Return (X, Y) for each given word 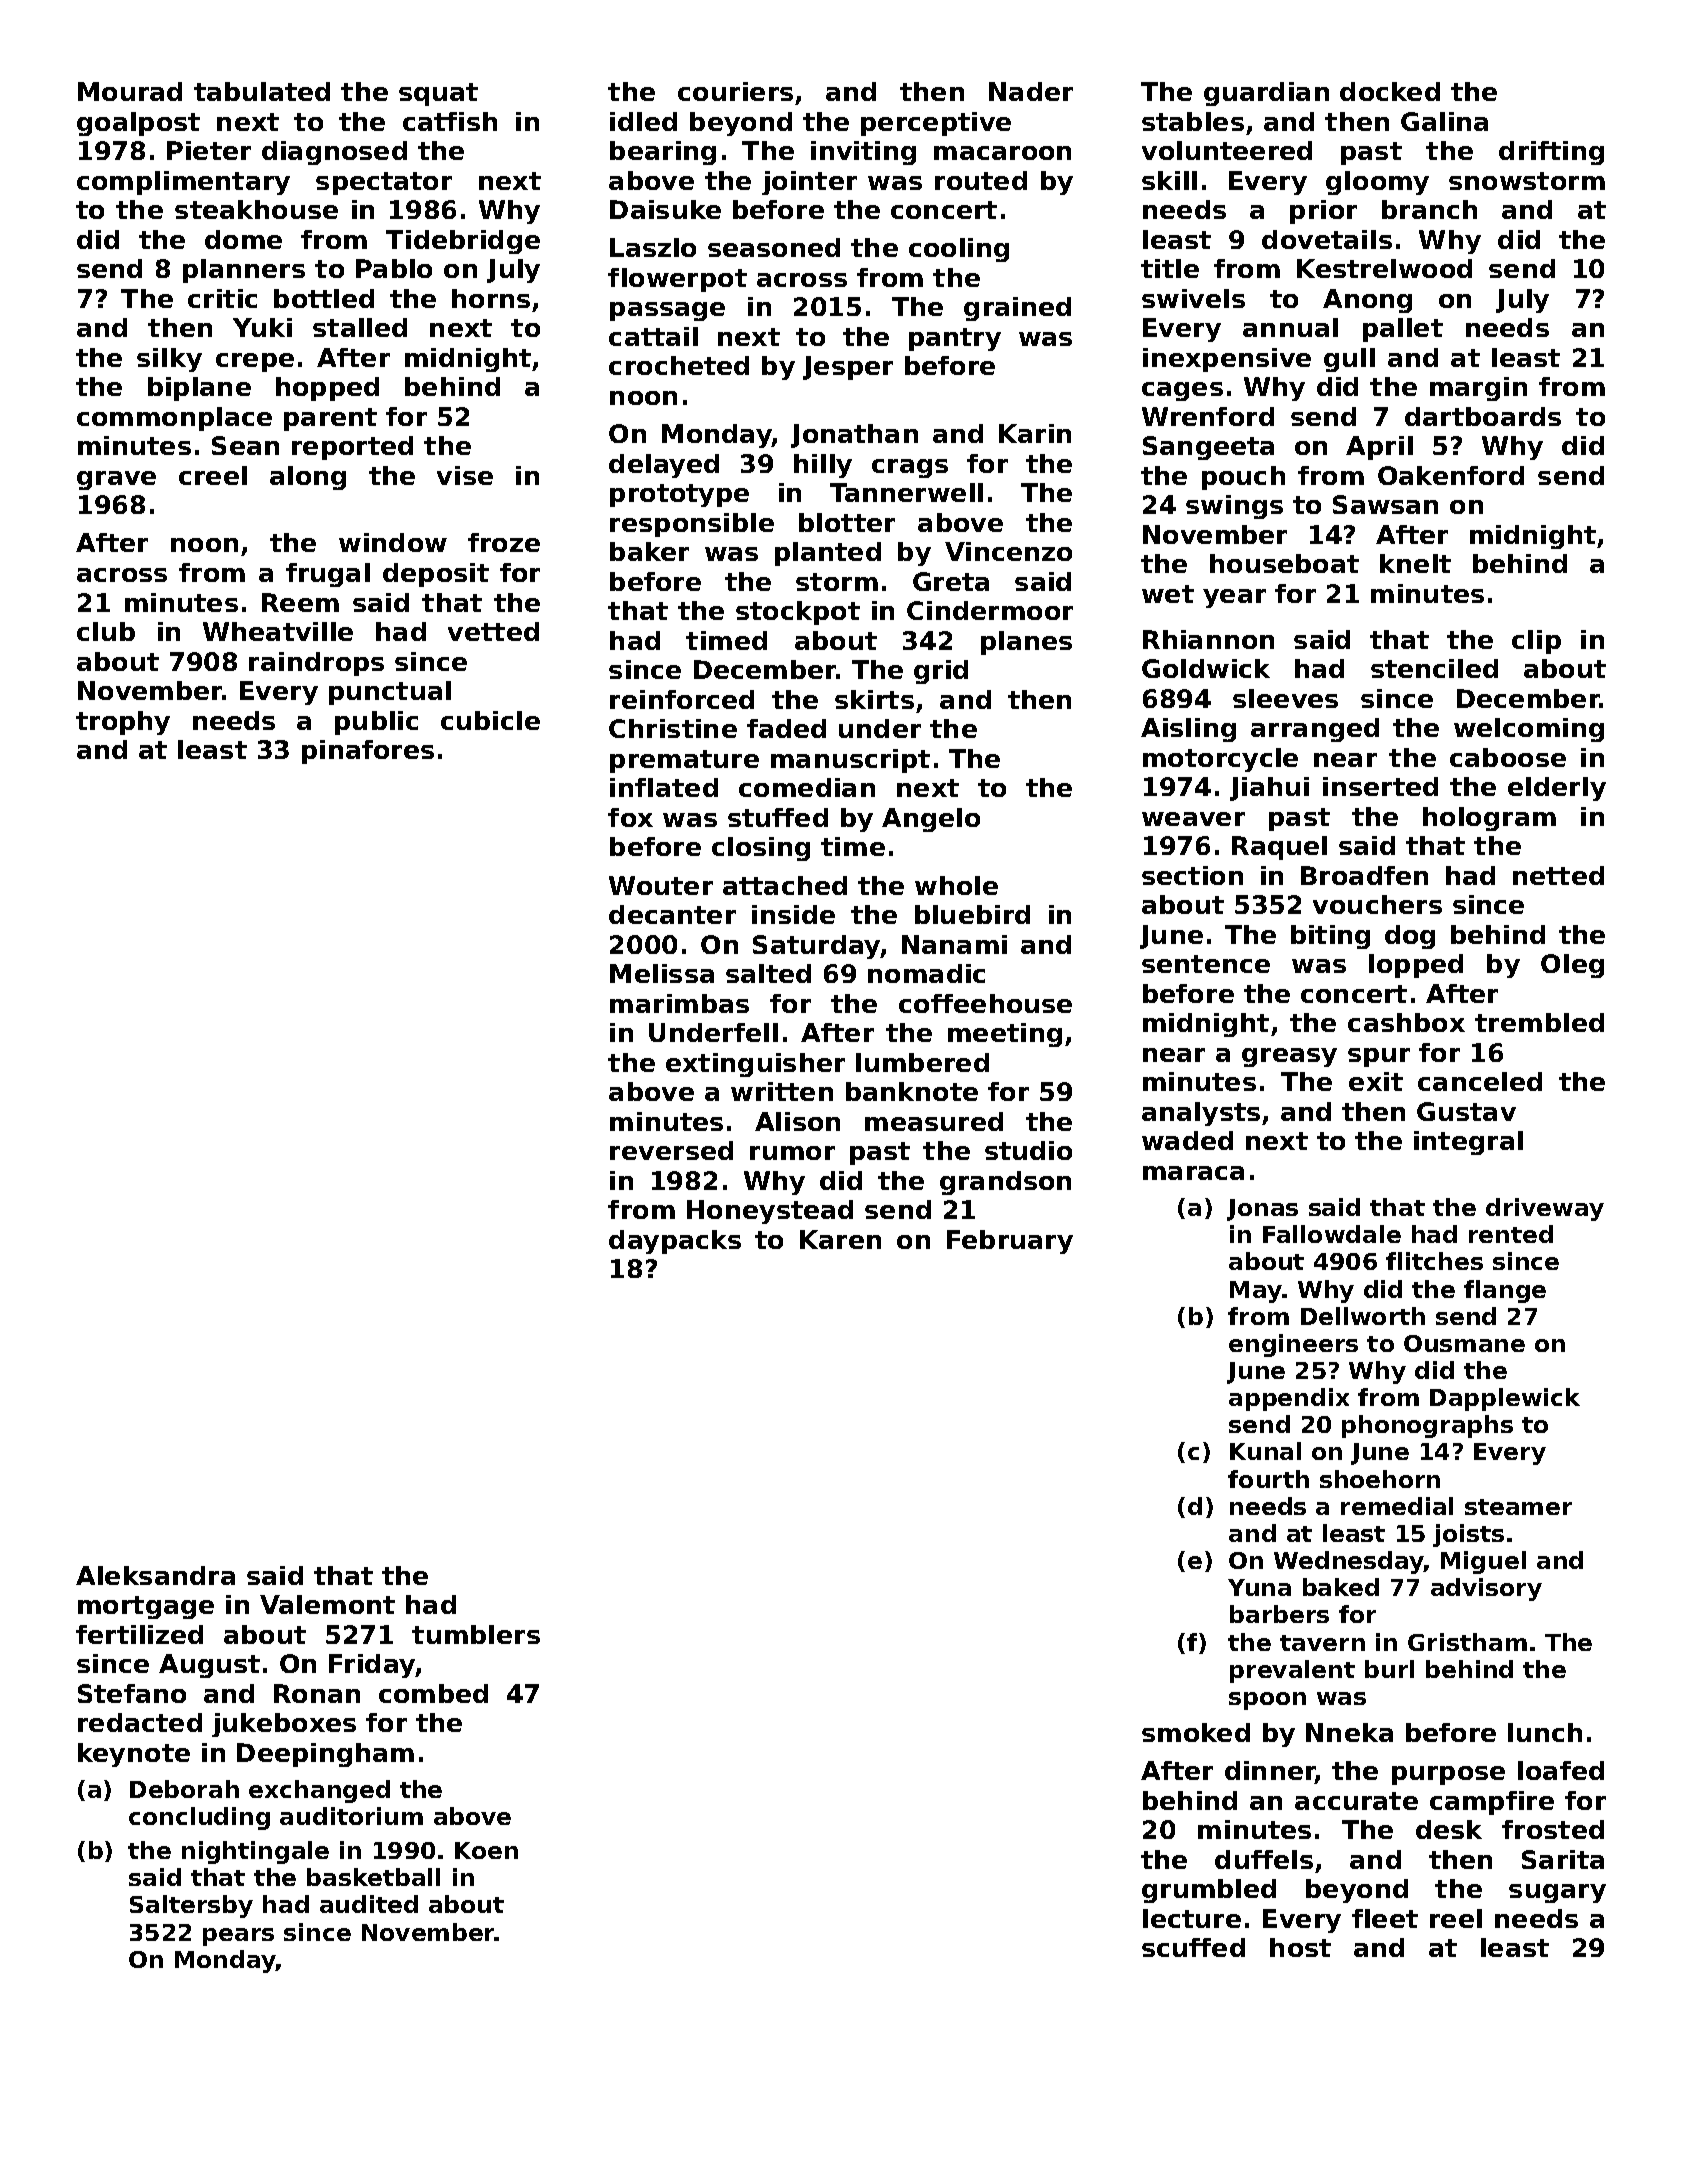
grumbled (1209, 1891)
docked (1390, 91)
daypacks (675, 1242)
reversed (671, 1150)
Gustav (1466, 1111)
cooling (959, 250)
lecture (1192, 1918)
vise (465, 475)
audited (369, 1904)
